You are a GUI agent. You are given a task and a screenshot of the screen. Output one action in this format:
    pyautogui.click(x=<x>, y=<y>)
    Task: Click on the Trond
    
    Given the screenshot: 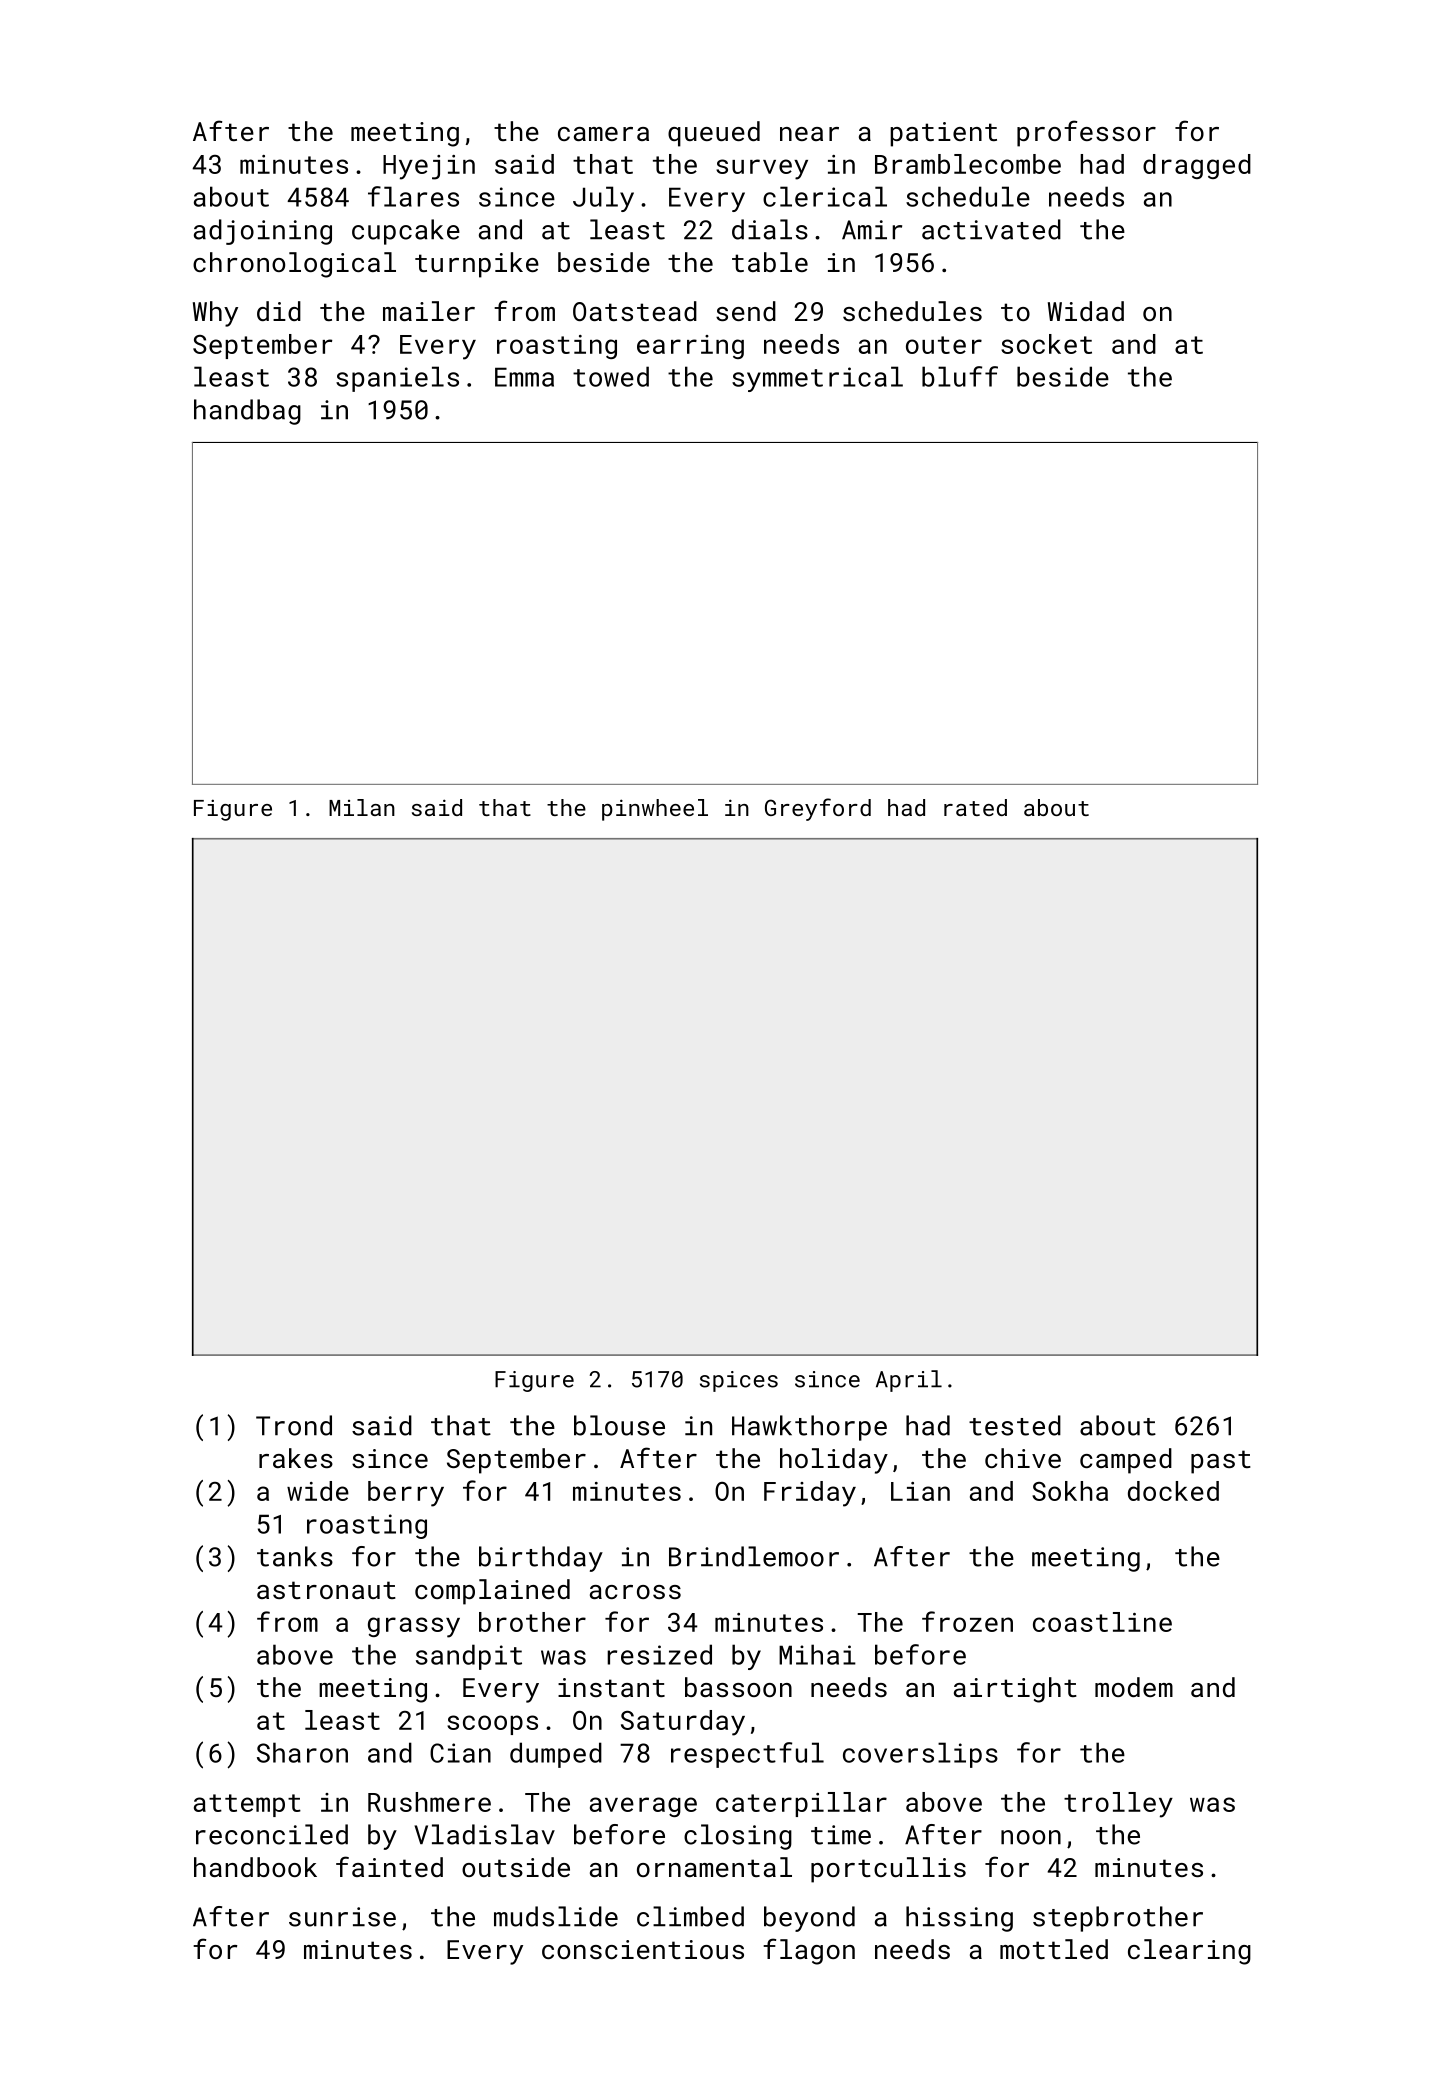 What is the action you would take?
    pyautogui.click(x=294, y=1425)
